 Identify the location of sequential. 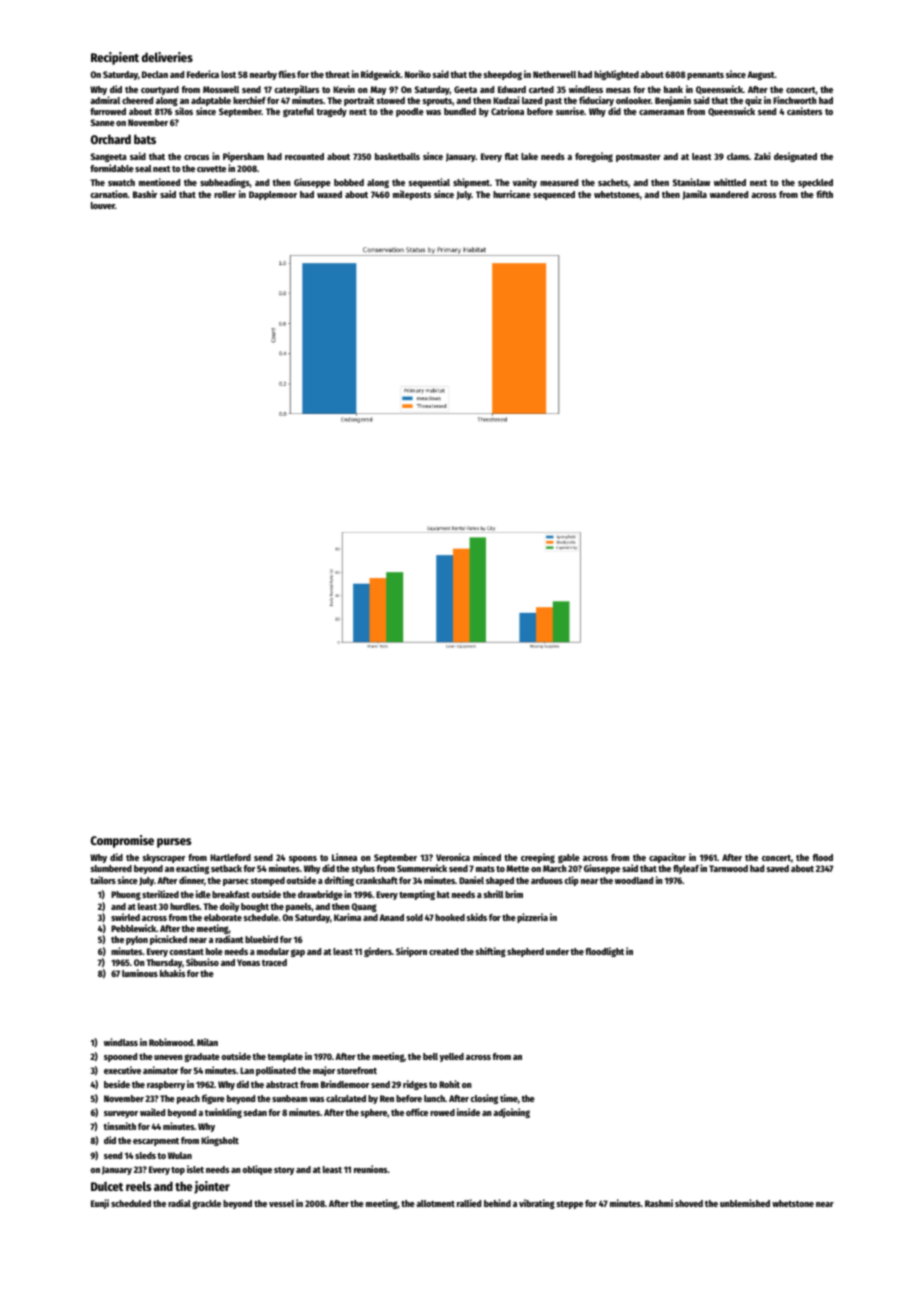
(429, 183).
